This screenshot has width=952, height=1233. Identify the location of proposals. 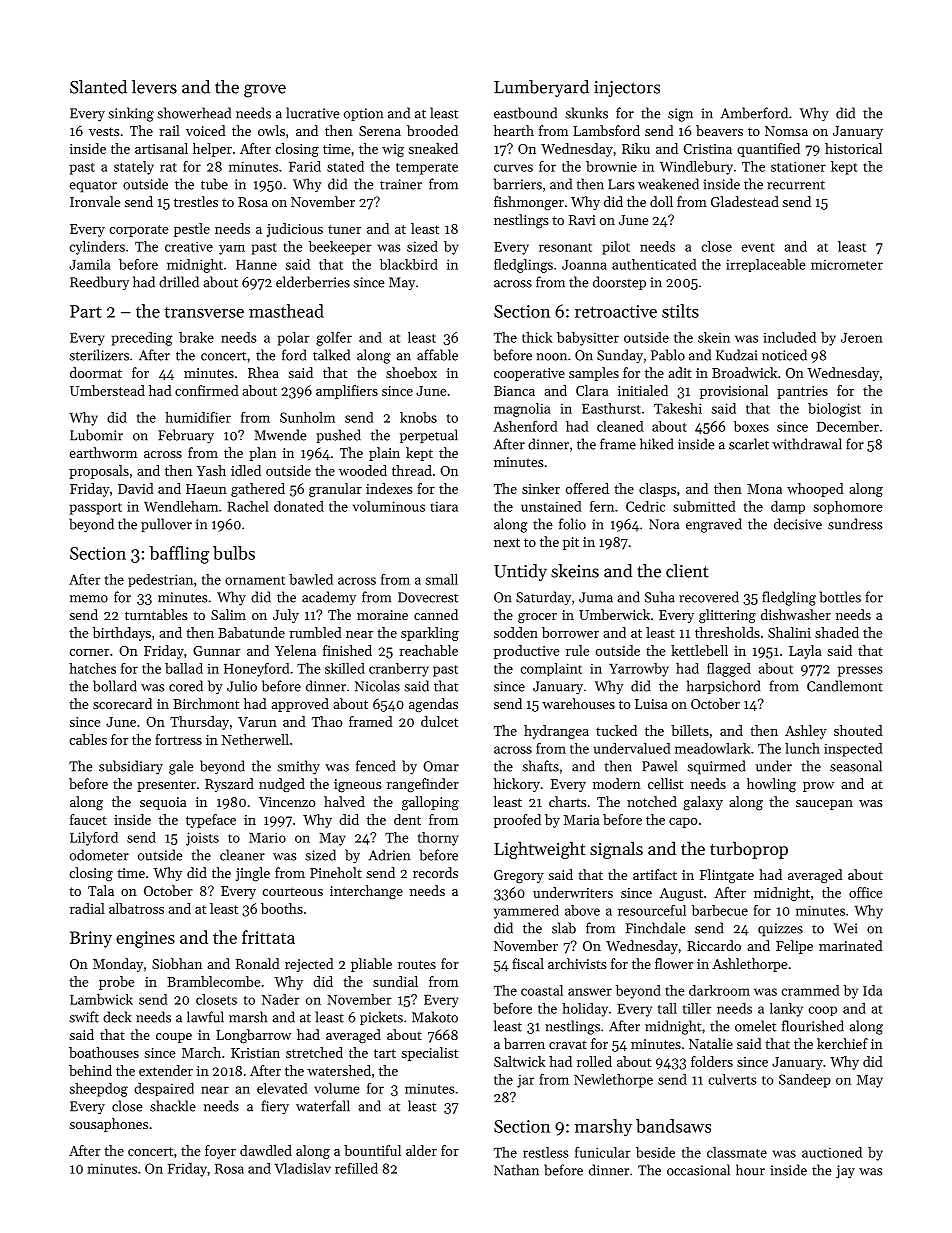
(99, 472).
